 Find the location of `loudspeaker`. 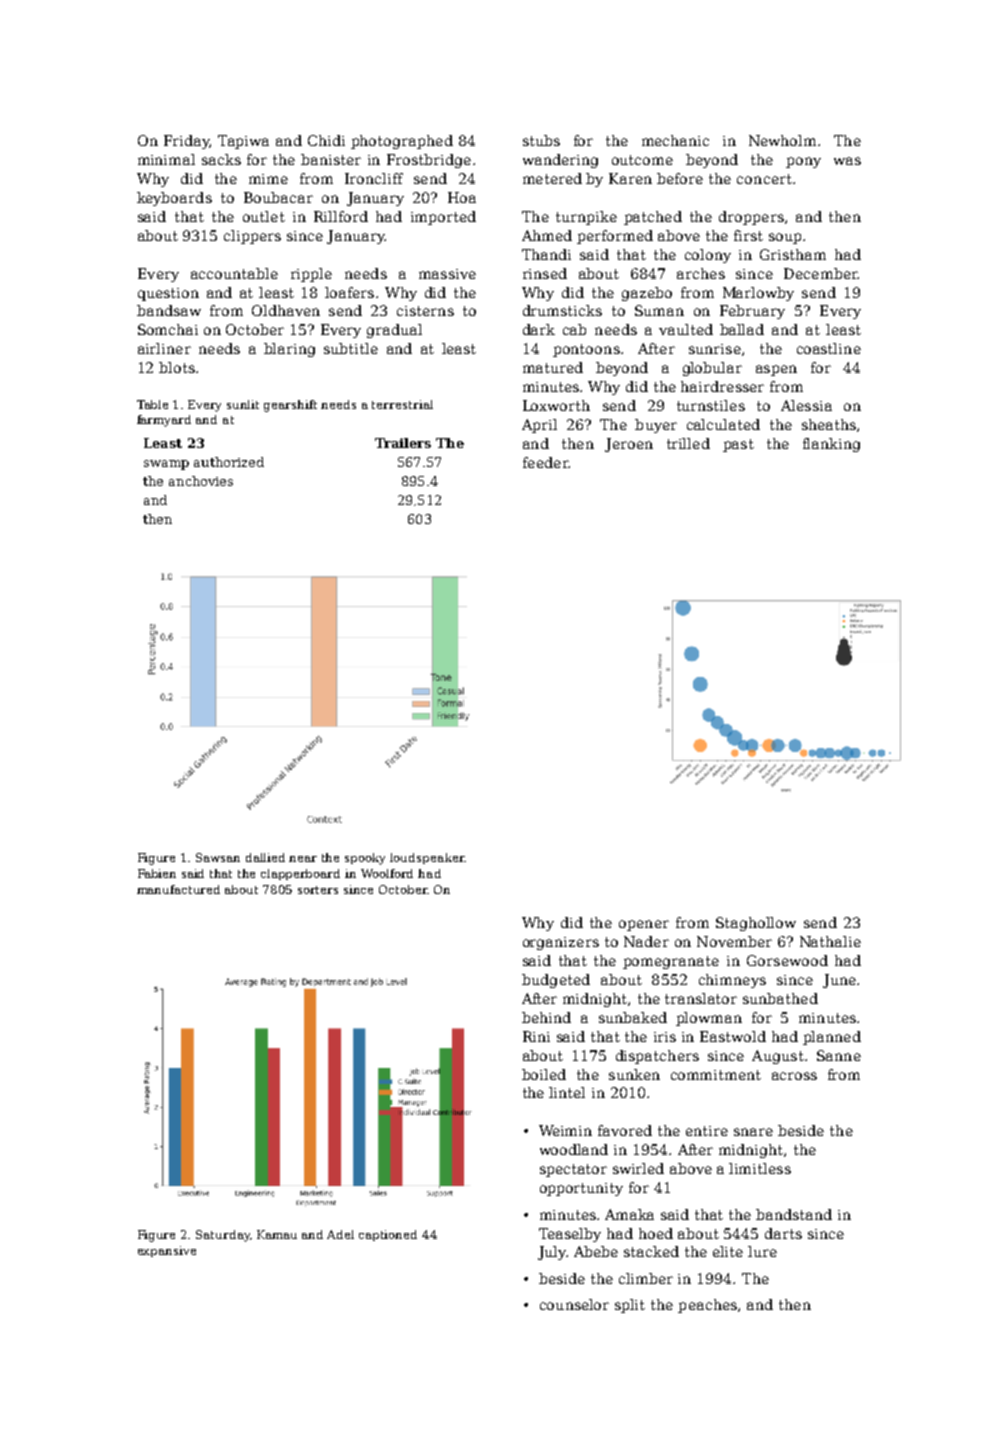

loudspeaker is located at coordinates (427, 858).
